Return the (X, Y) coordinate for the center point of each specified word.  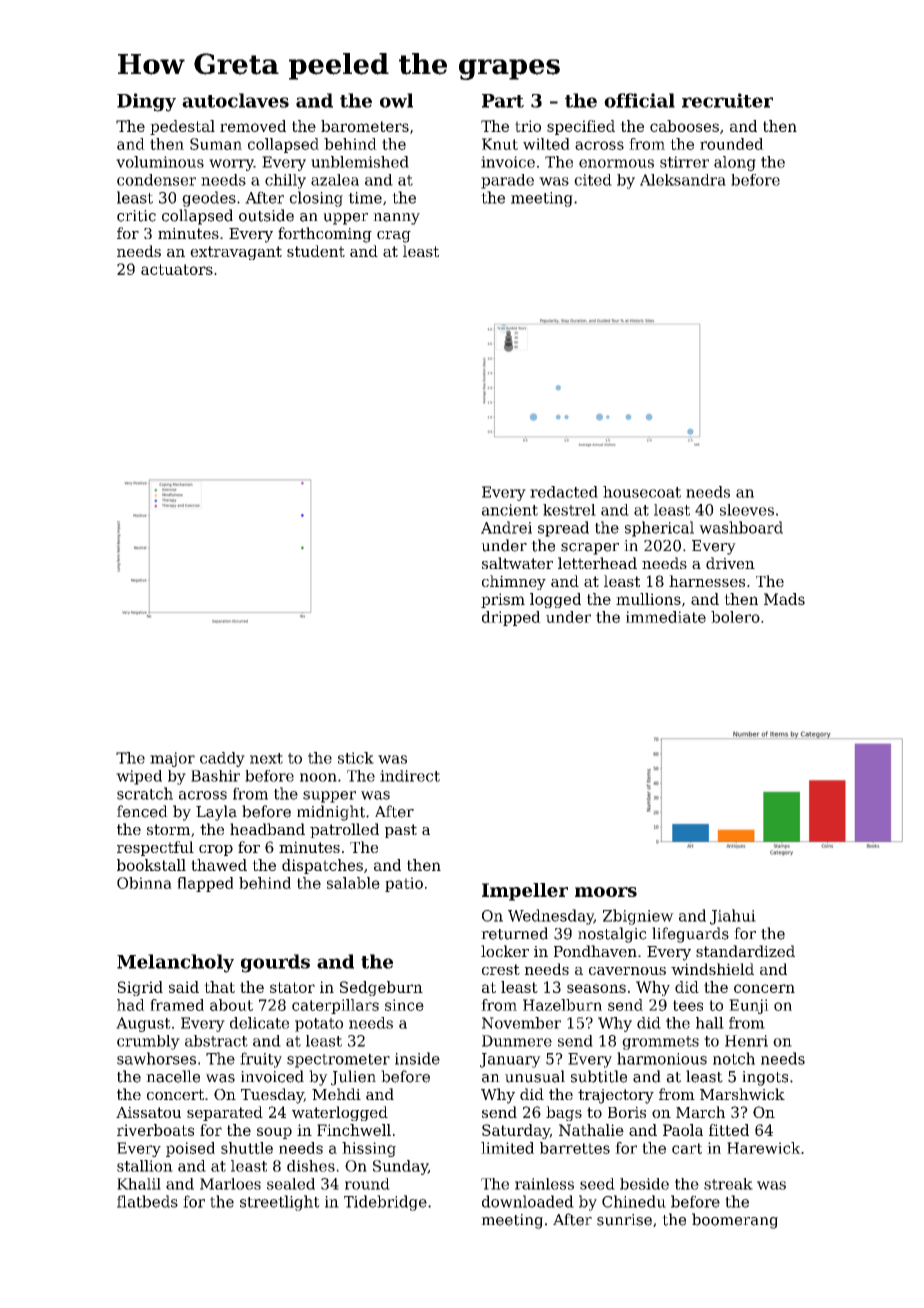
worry (231, 165)
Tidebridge (385, 1203)
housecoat (642, 492)
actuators (177, 269)
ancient (510, 510)
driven (730, 563)
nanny (396, 219)
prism (503, 600)
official (639, 100)
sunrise (624, 1220)
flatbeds (147, 1201)
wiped (139, 777)
